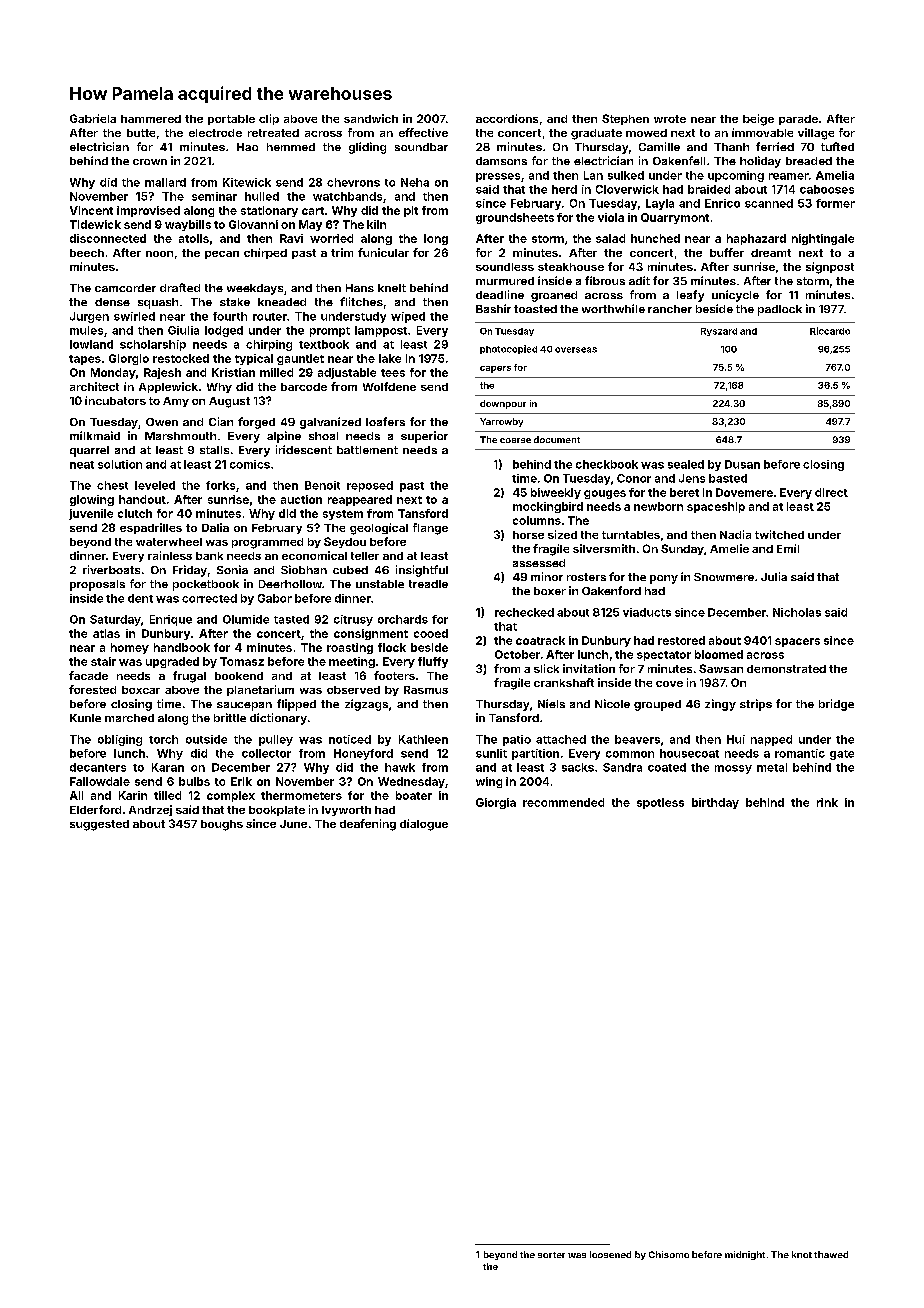 The height and width of the screenshot is (1308, 924). I want to click on Hao, so click(247, 147).
